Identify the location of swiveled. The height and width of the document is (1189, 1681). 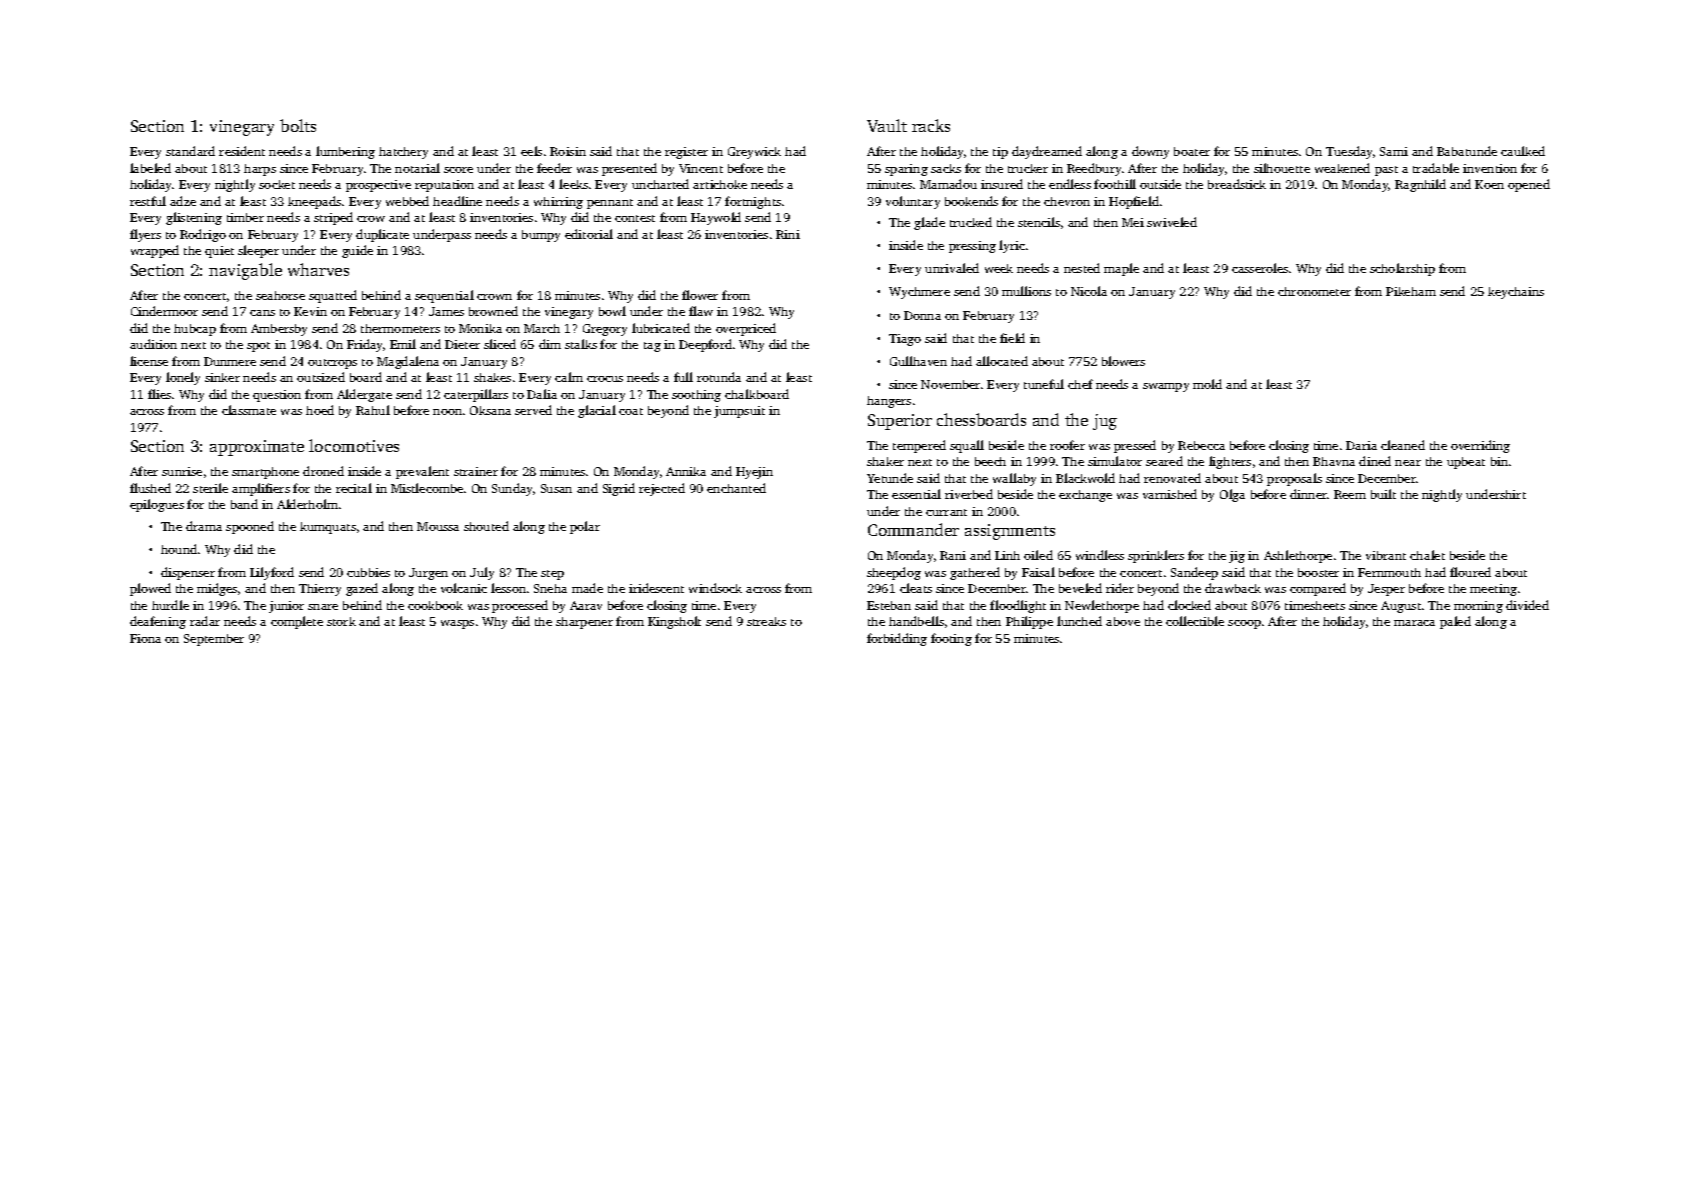
(1172, 222).
